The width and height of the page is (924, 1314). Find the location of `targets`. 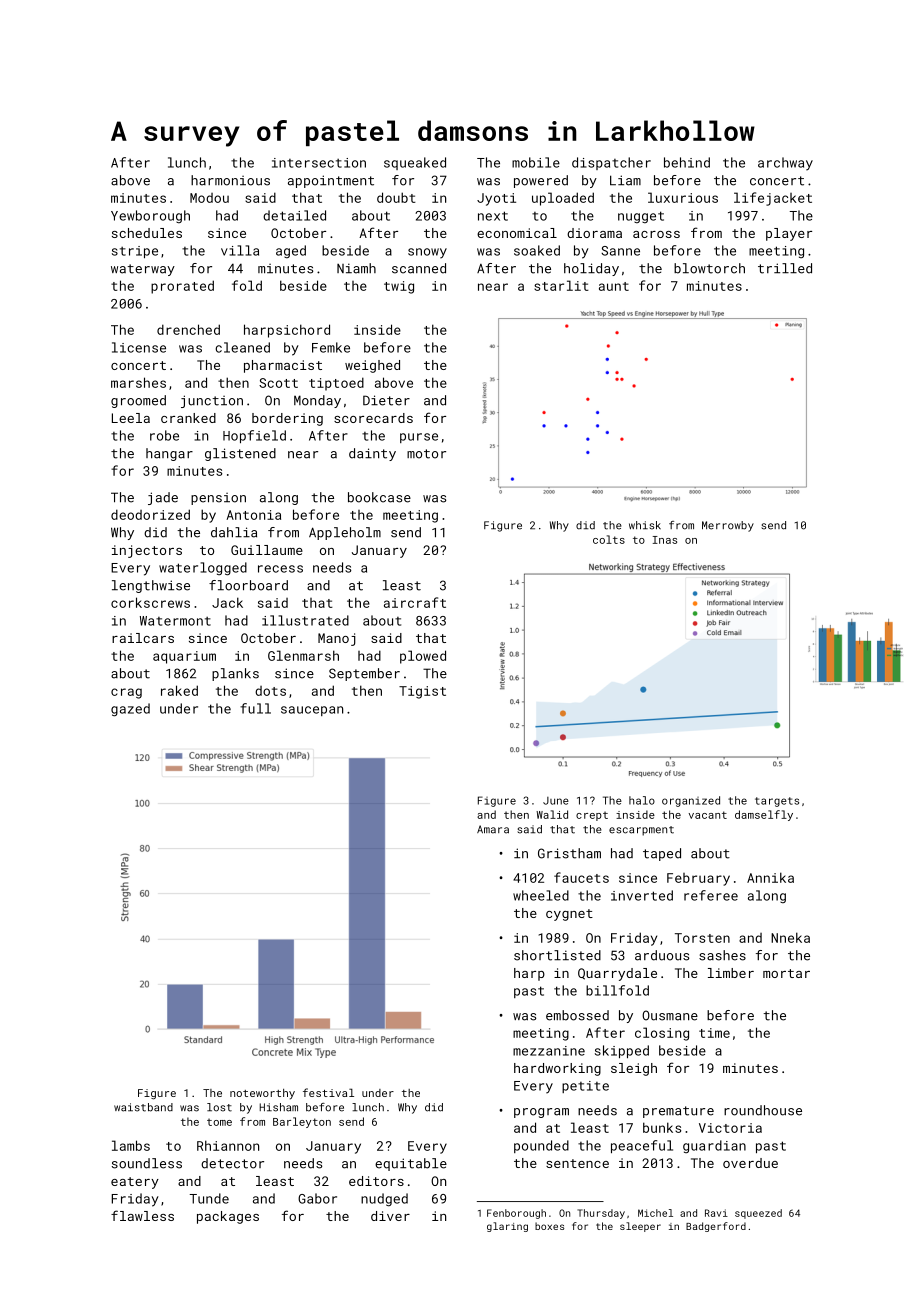

targets is located at coordinates (777, 802).
